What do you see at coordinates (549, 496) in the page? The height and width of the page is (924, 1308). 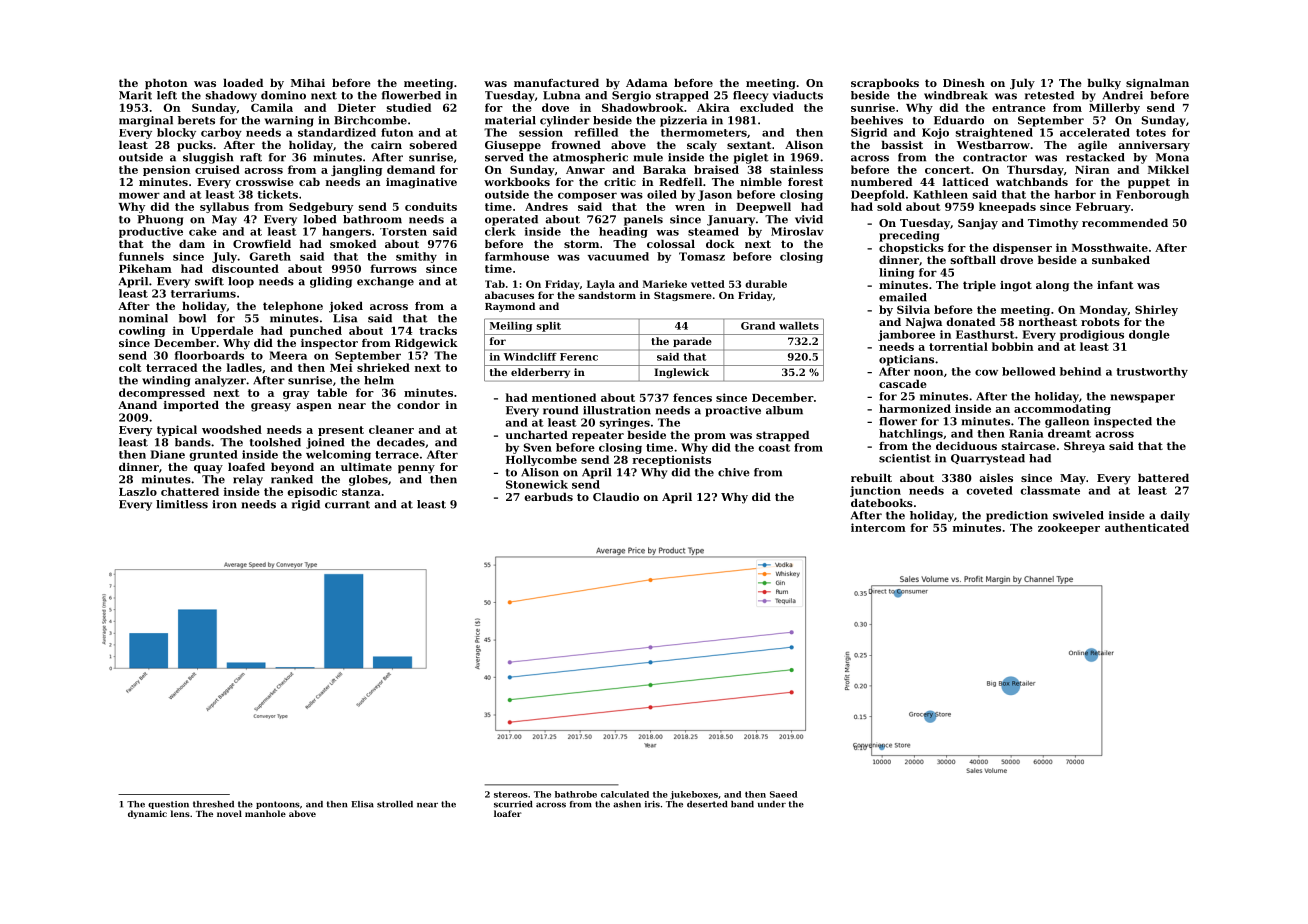 I see `earbuds` at bounding box center [549, 496].
